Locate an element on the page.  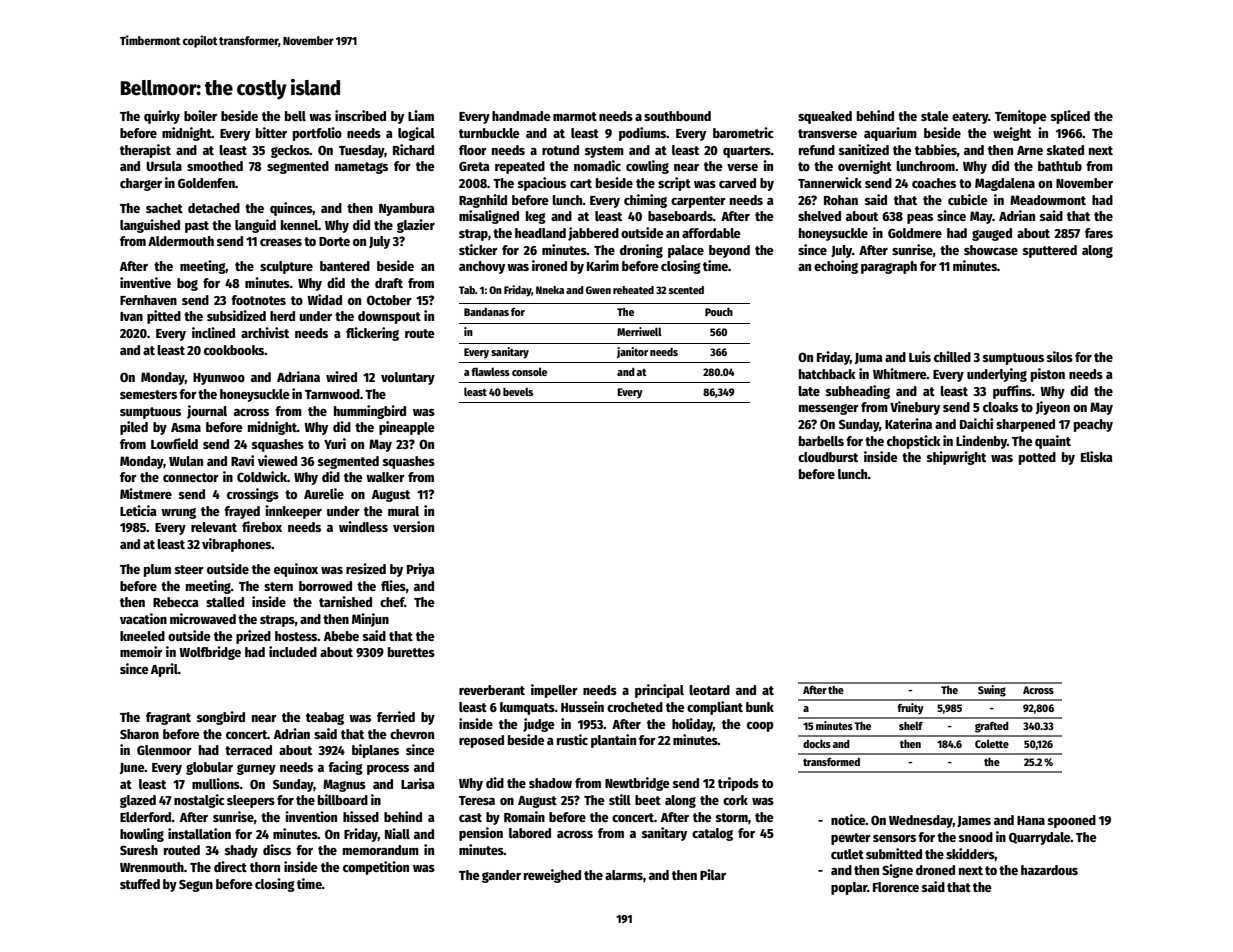
bantered is located at coordinates (345, 266).
